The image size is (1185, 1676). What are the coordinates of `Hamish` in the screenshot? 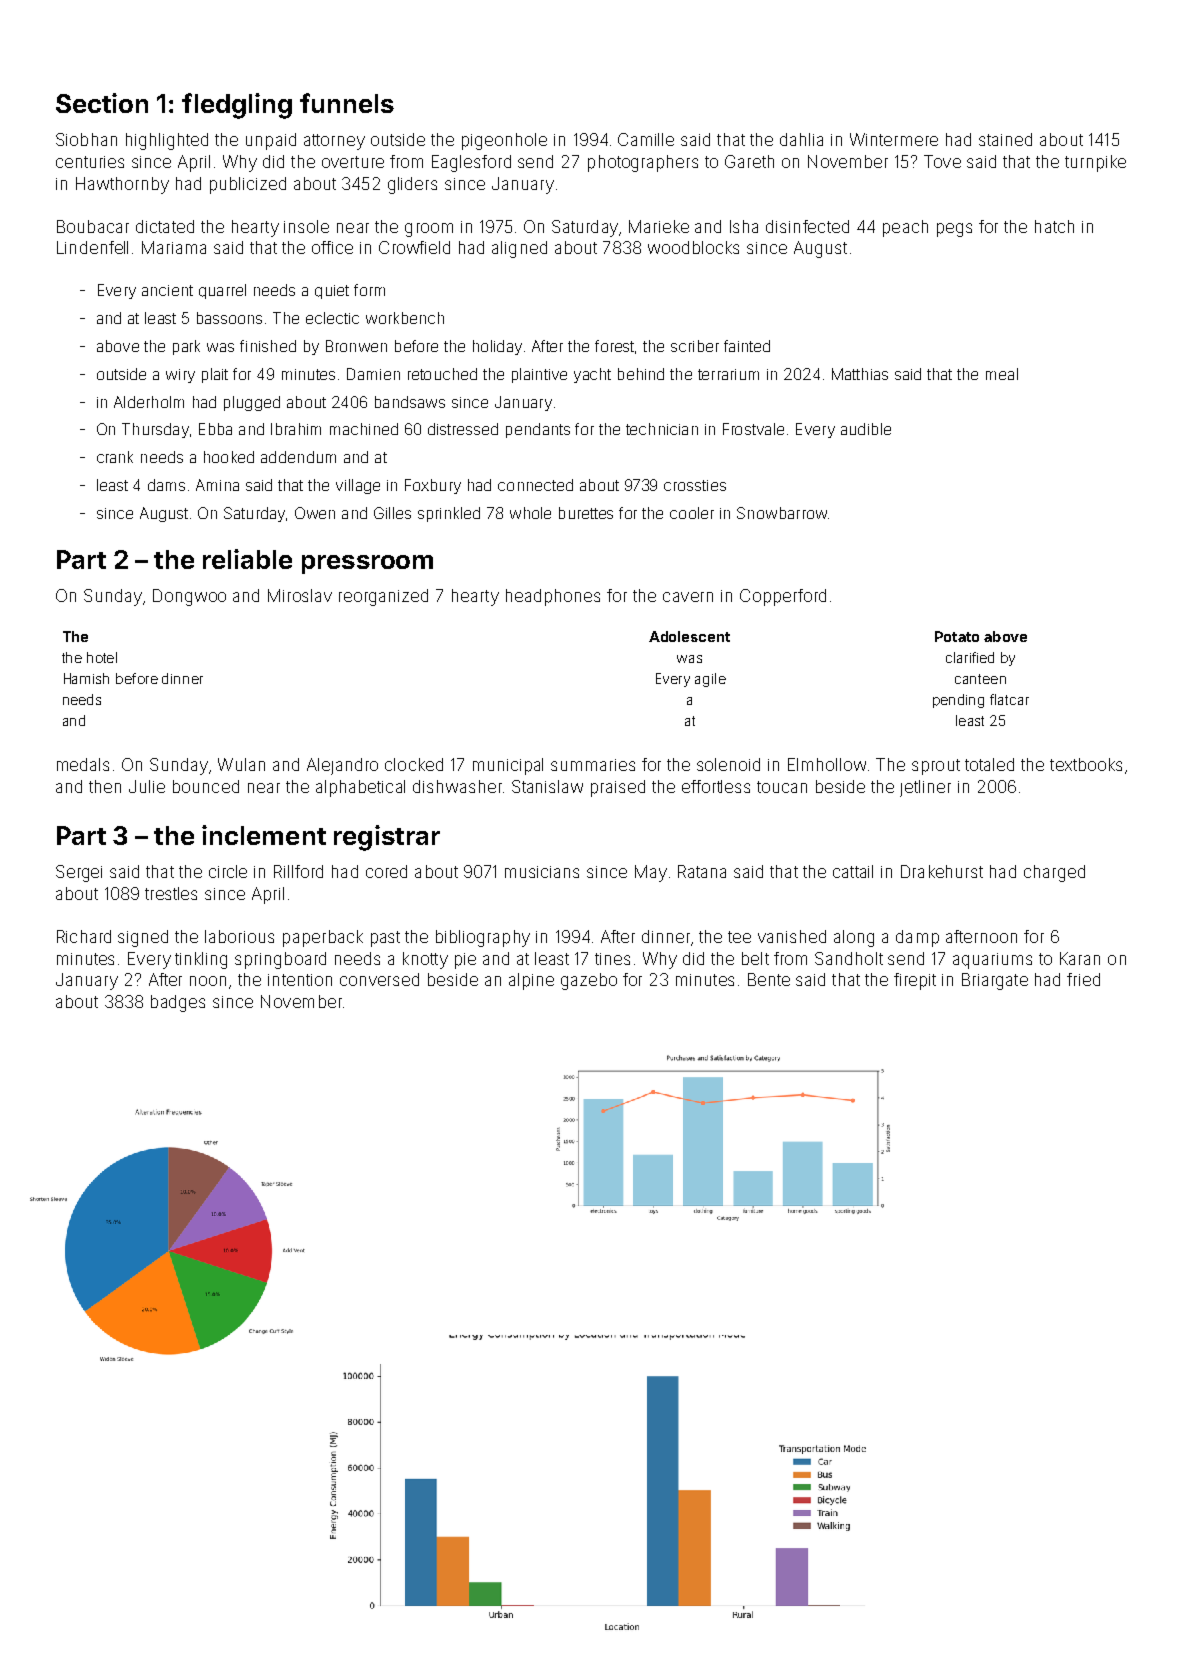 It's located at (86, 678).
